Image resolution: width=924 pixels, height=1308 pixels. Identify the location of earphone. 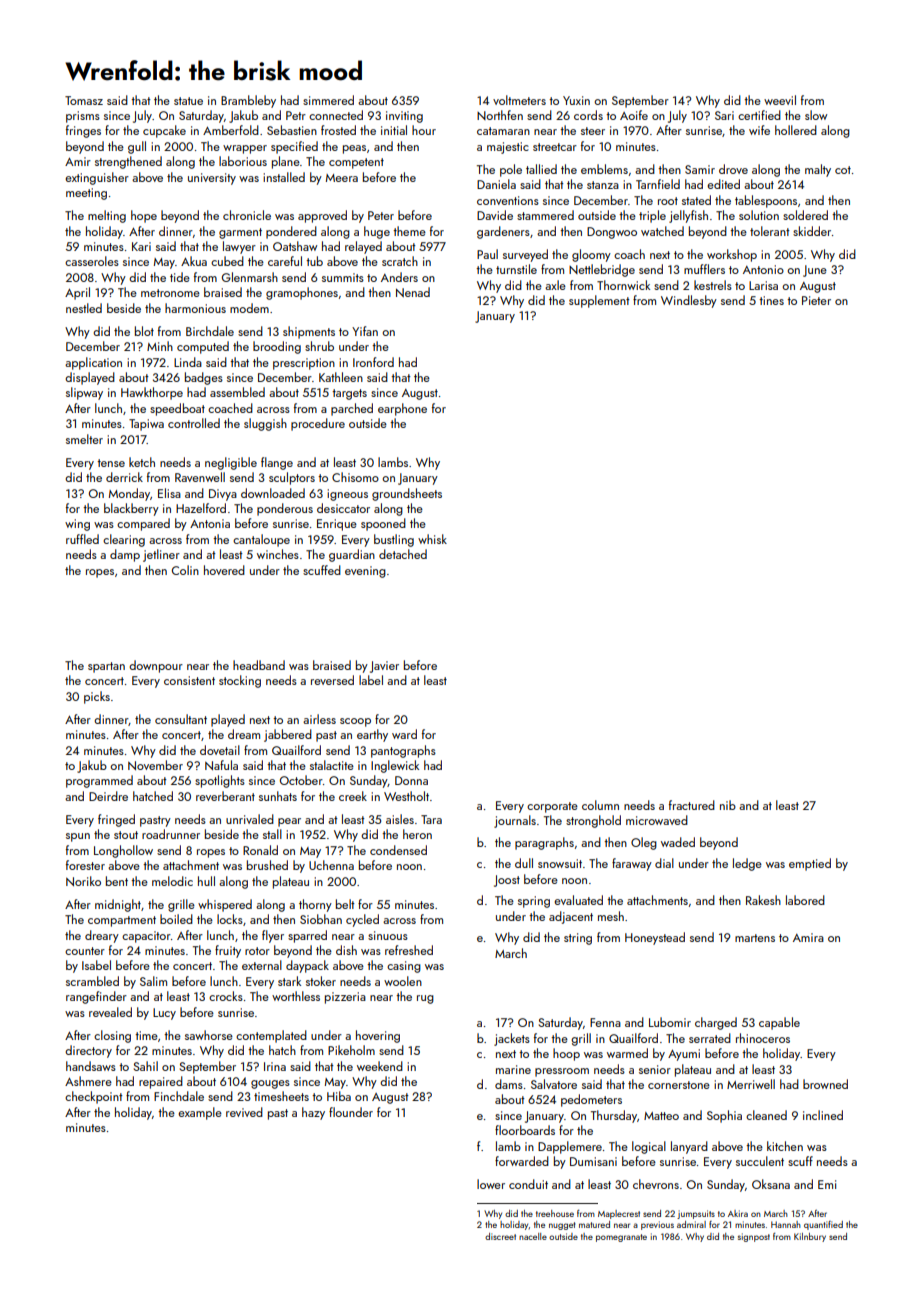
(402, 409).
